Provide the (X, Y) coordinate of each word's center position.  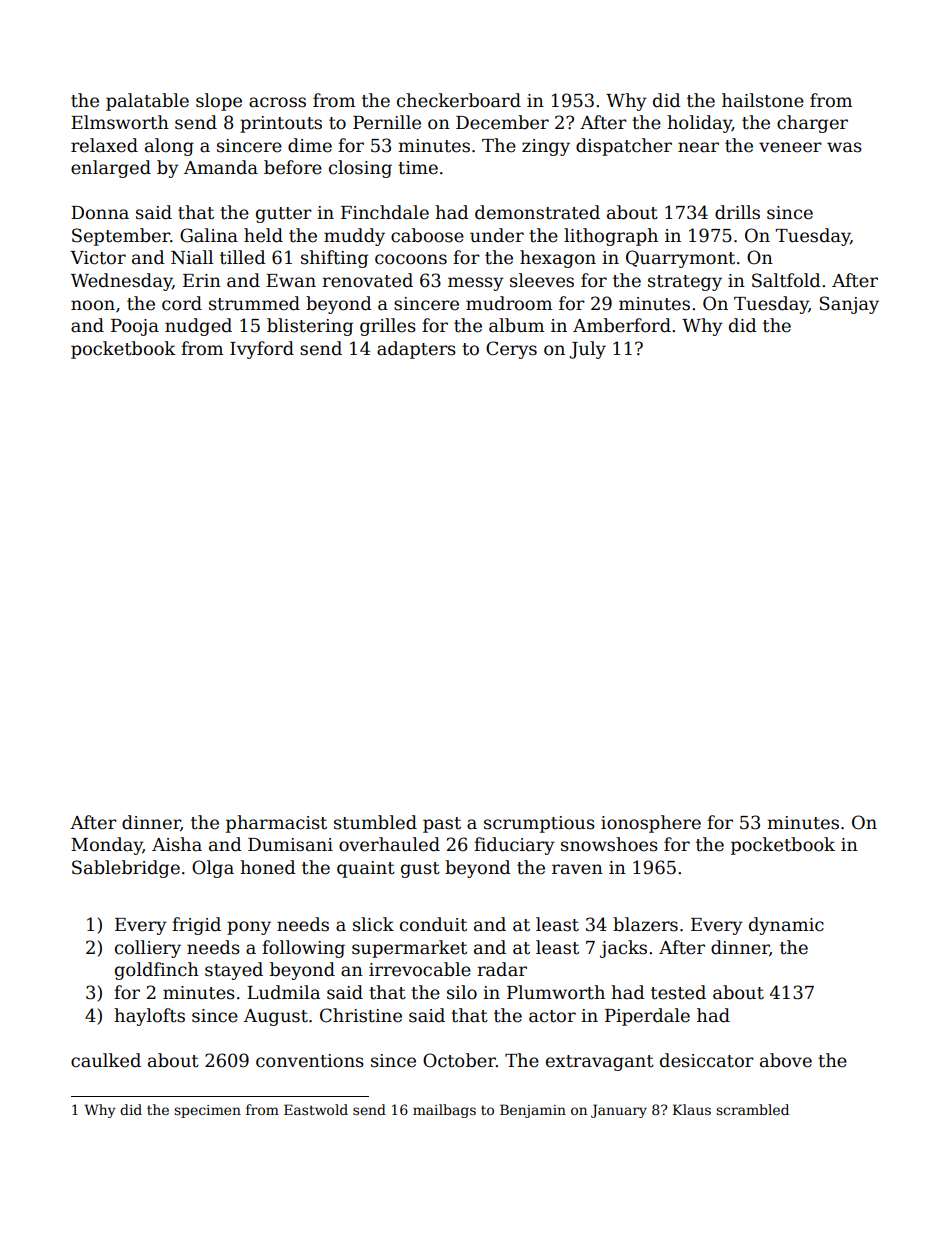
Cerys (511, 350)
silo (462, 992)
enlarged (111, 169)
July (587, 350)
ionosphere (651, 824)
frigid (196, 926)
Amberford (622, 325)
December (502, 122)
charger (812, 124)
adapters (416, 350)
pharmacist (276, 824)
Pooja (135, 327)
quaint (366, 869)
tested (678, 992)
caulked (106, 1060)
